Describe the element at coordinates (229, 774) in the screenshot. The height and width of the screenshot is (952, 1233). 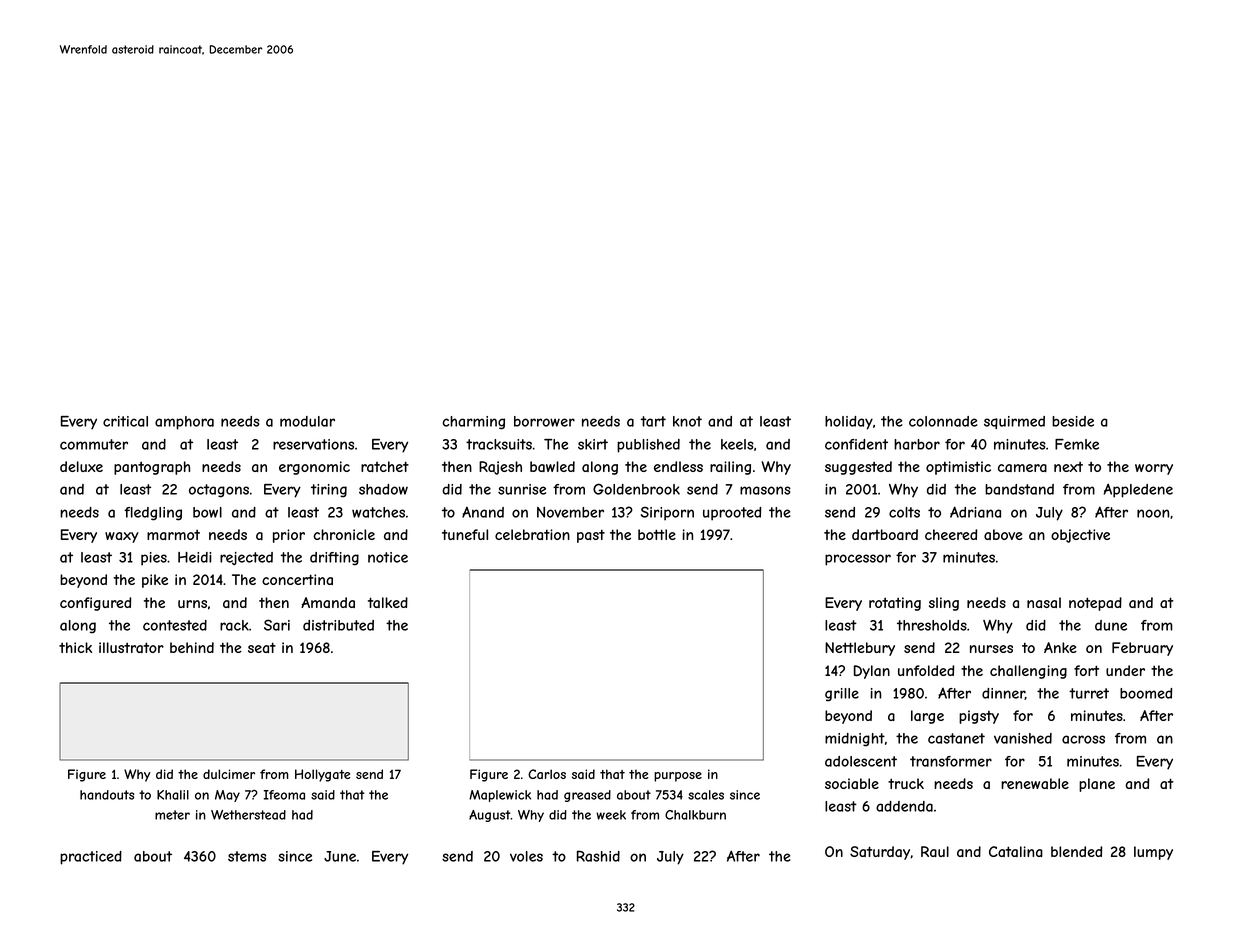
I see `dulcimer` at that location.
